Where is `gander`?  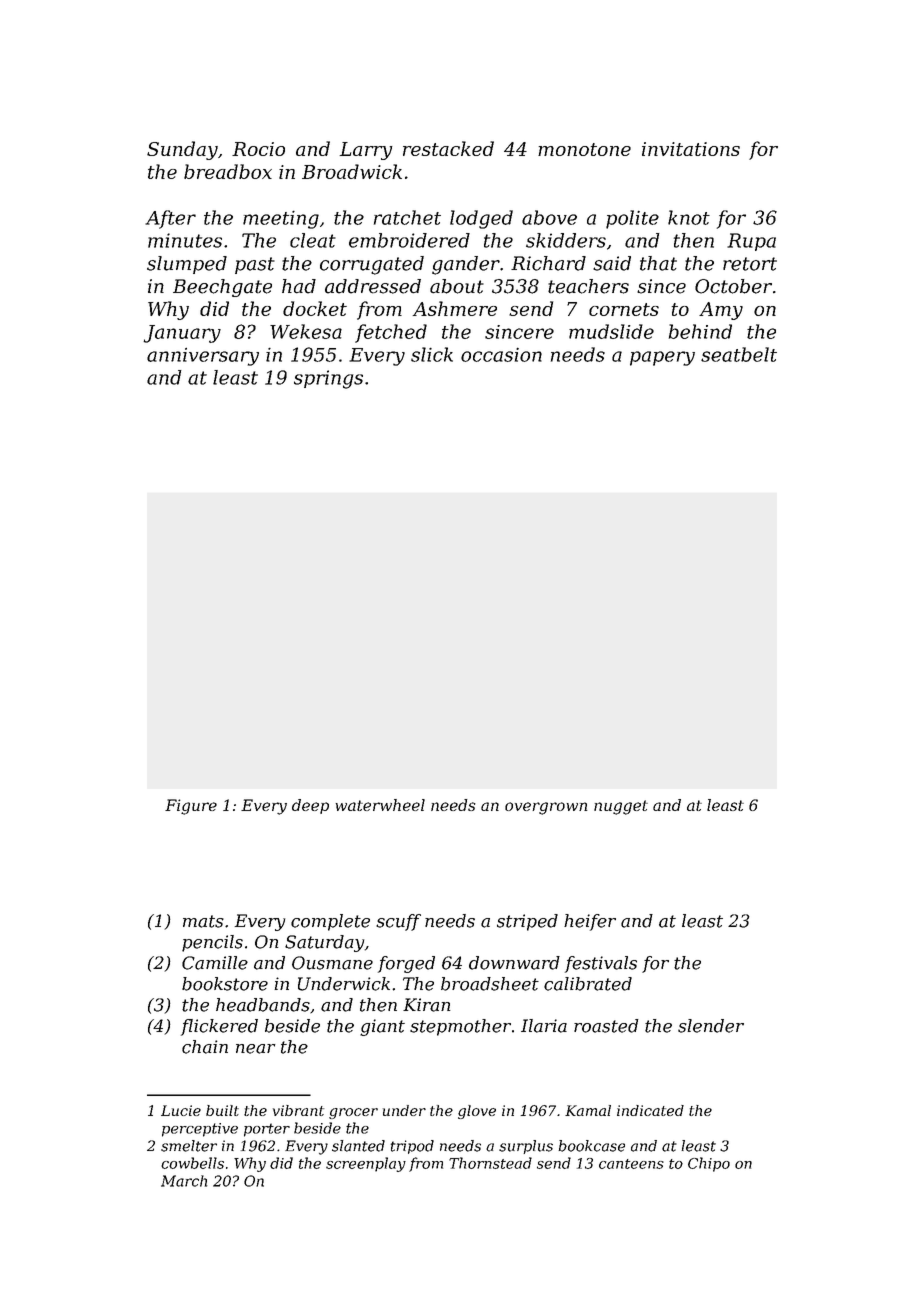
gander is located at coordinates (466, 265).
